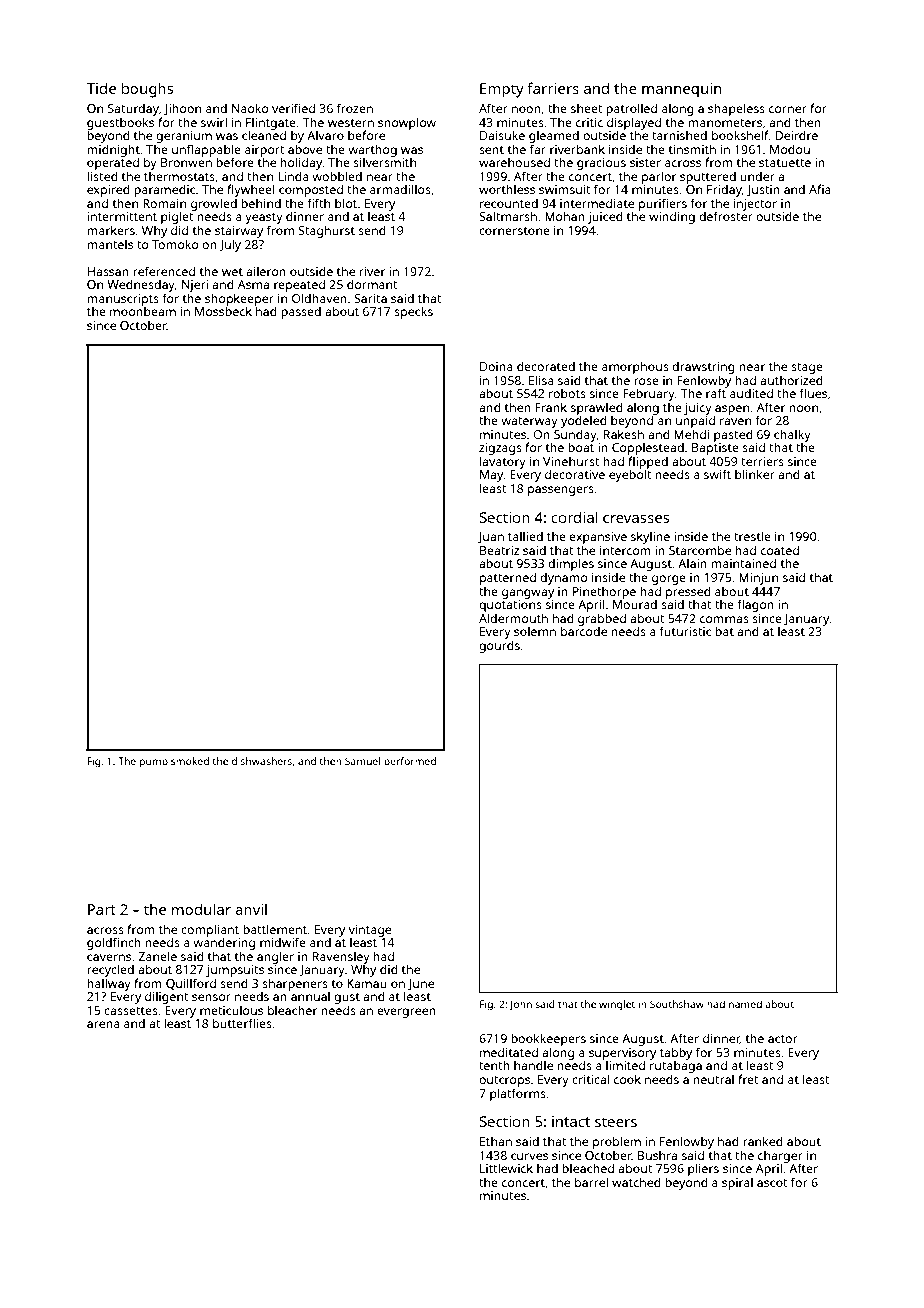 The image size is (924, 1308). What do you see at coordinates (421, 985) in the page?
I see `June` at bounding box center [421, 985].
